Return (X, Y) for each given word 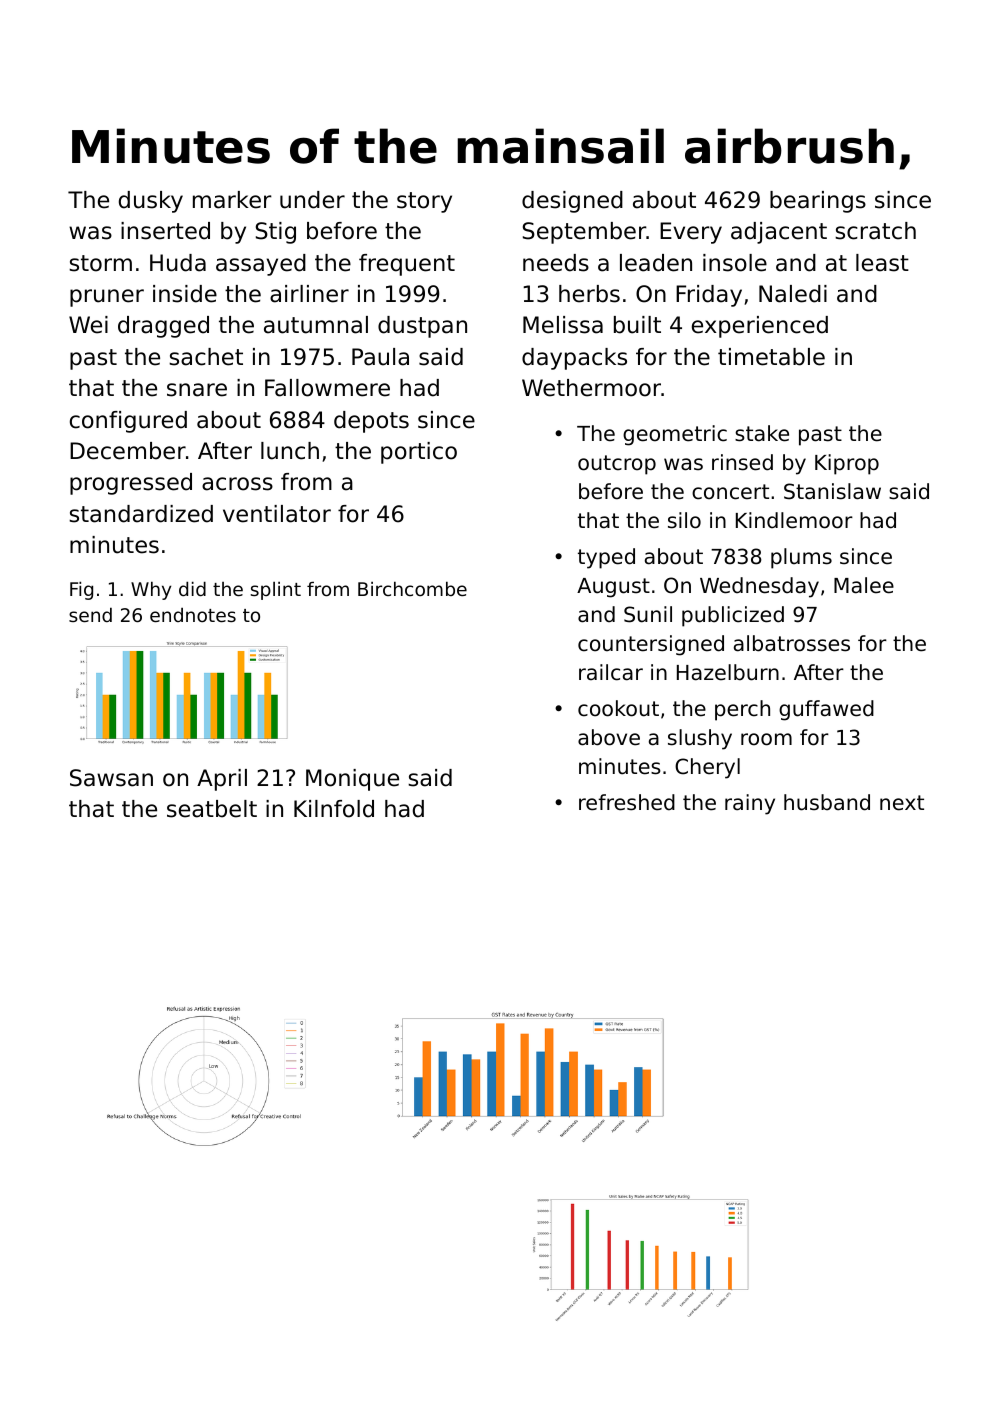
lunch (290, 451)
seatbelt (212, 809)
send (90, 615)
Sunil (648, 614)
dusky (151, 202)
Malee (864, 585)
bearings (818, 202)
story (424, 202)
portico (419, 453)
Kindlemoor (794, 520)
